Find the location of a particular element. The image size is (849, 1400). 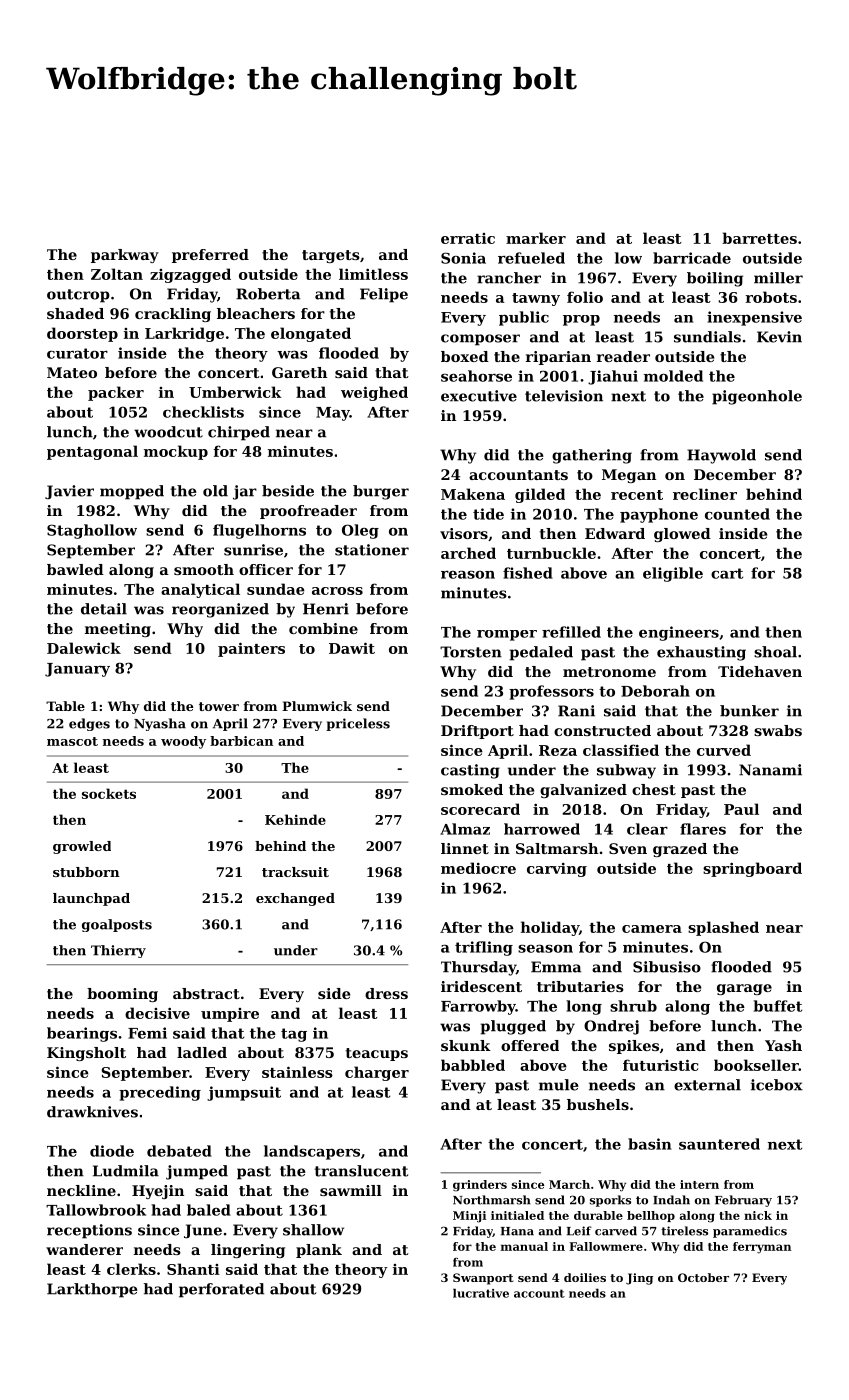

camera is located at coordinates (652, 929).
